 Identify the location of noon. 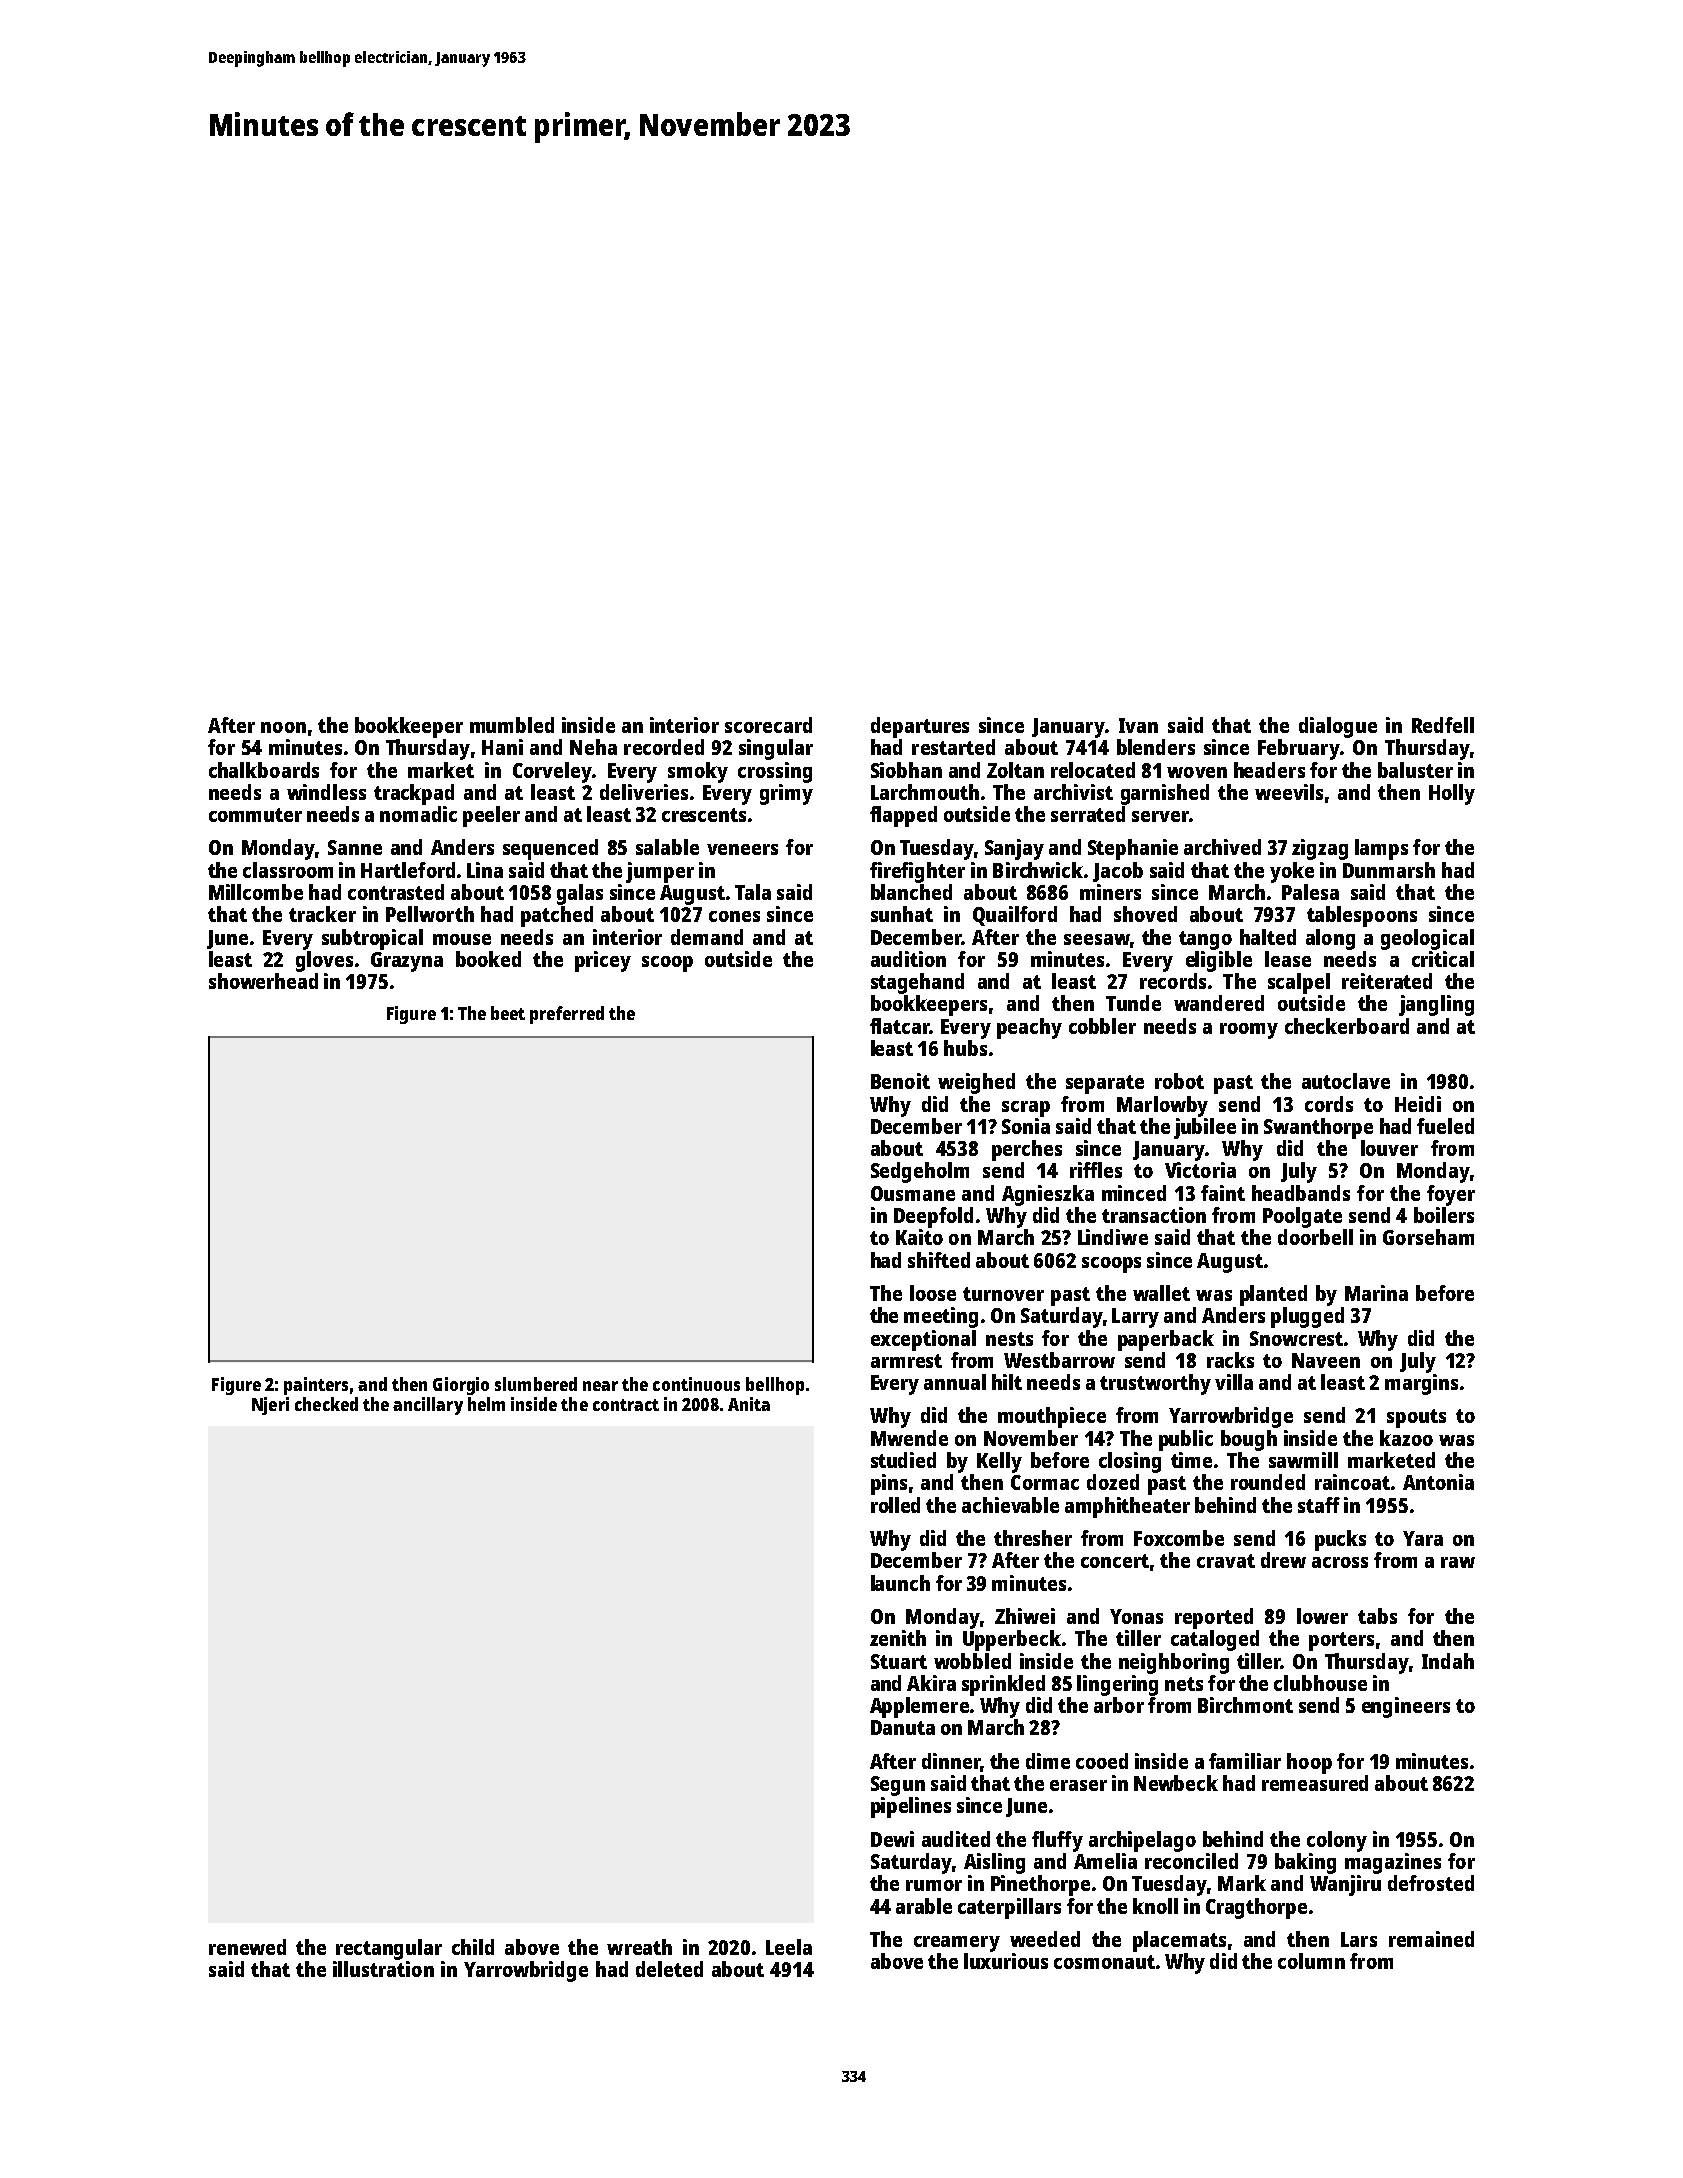
(283, 727).
